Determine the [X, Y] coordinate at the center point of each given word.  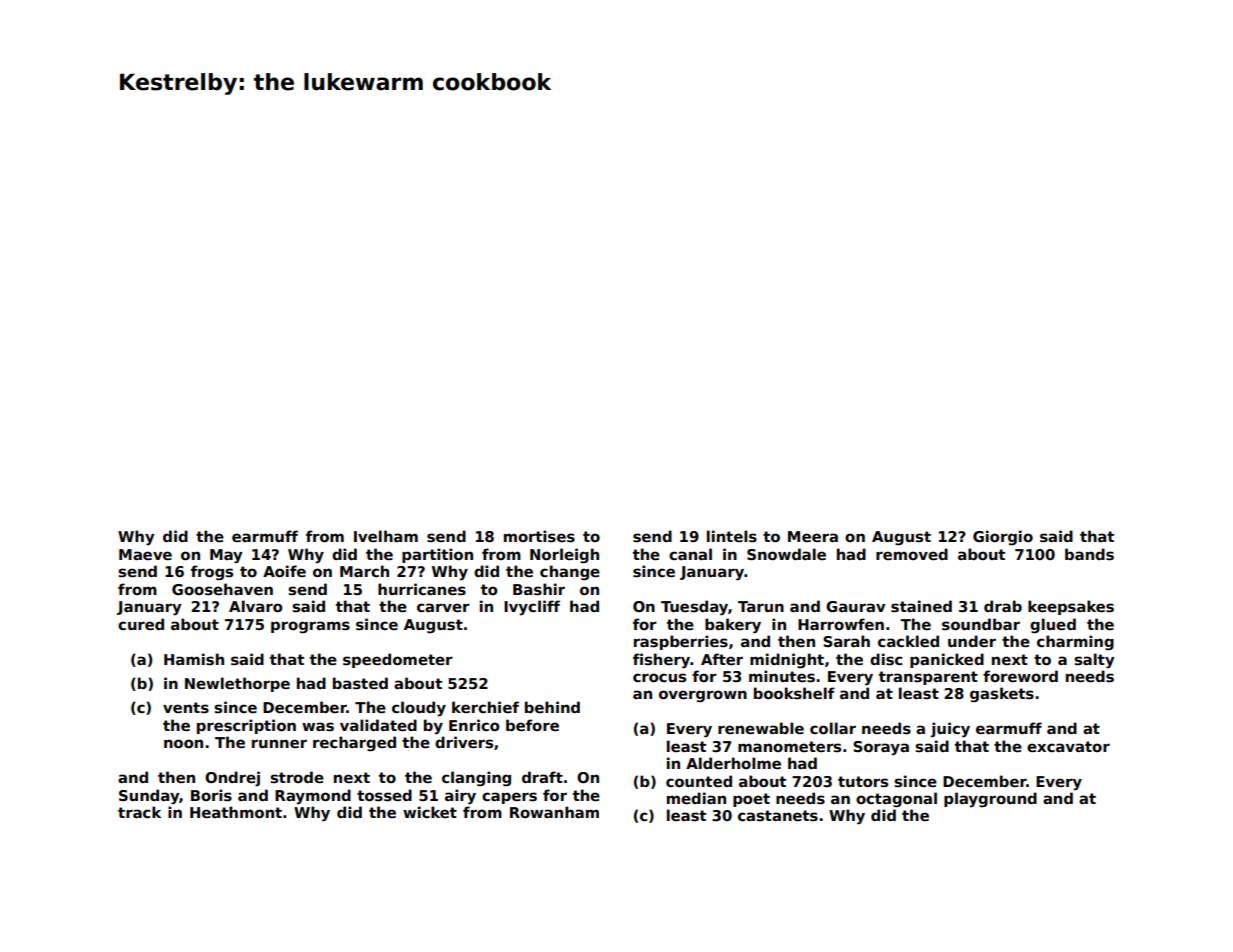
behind [552, 707]
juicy [950, 730]
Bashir [539, 589]
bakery [733, 626]
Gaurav [856, 606]
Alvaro [256, 606]
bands [1089, 554]
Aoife [284, 571]
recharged [354, 743]
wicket [430, 812]
